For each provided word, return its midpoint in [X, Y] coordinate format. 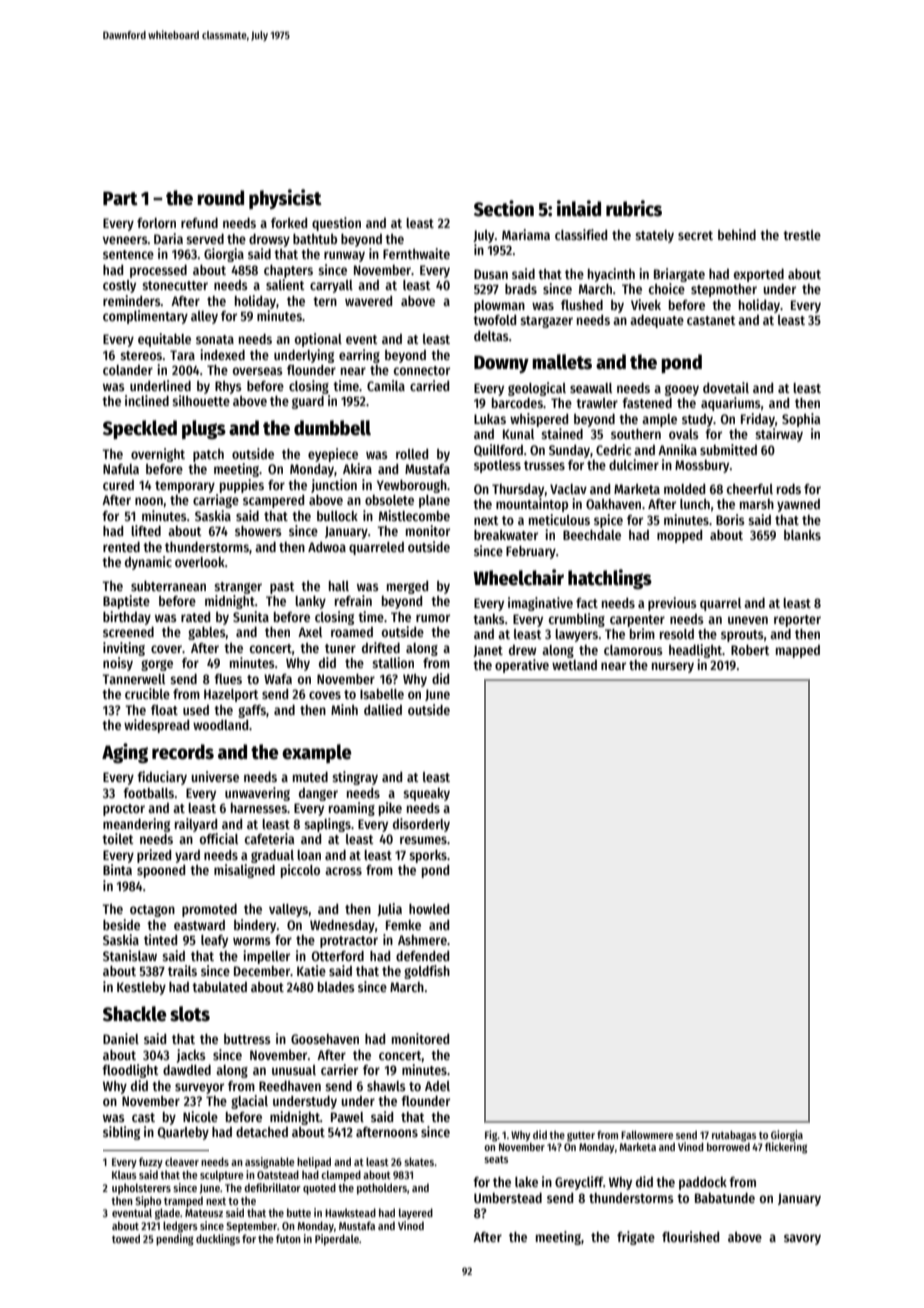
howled [429, 909]
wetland [574, 665]
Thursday [518, 490]
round [220, 198]
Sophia [801, 420]
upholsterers [141, 1189]
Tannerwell [133, 679]
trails [182, 970]
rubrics [634, 208]
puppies [242, 486]
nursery [673, 667]
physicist [285, 199]
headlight [695, 651]
